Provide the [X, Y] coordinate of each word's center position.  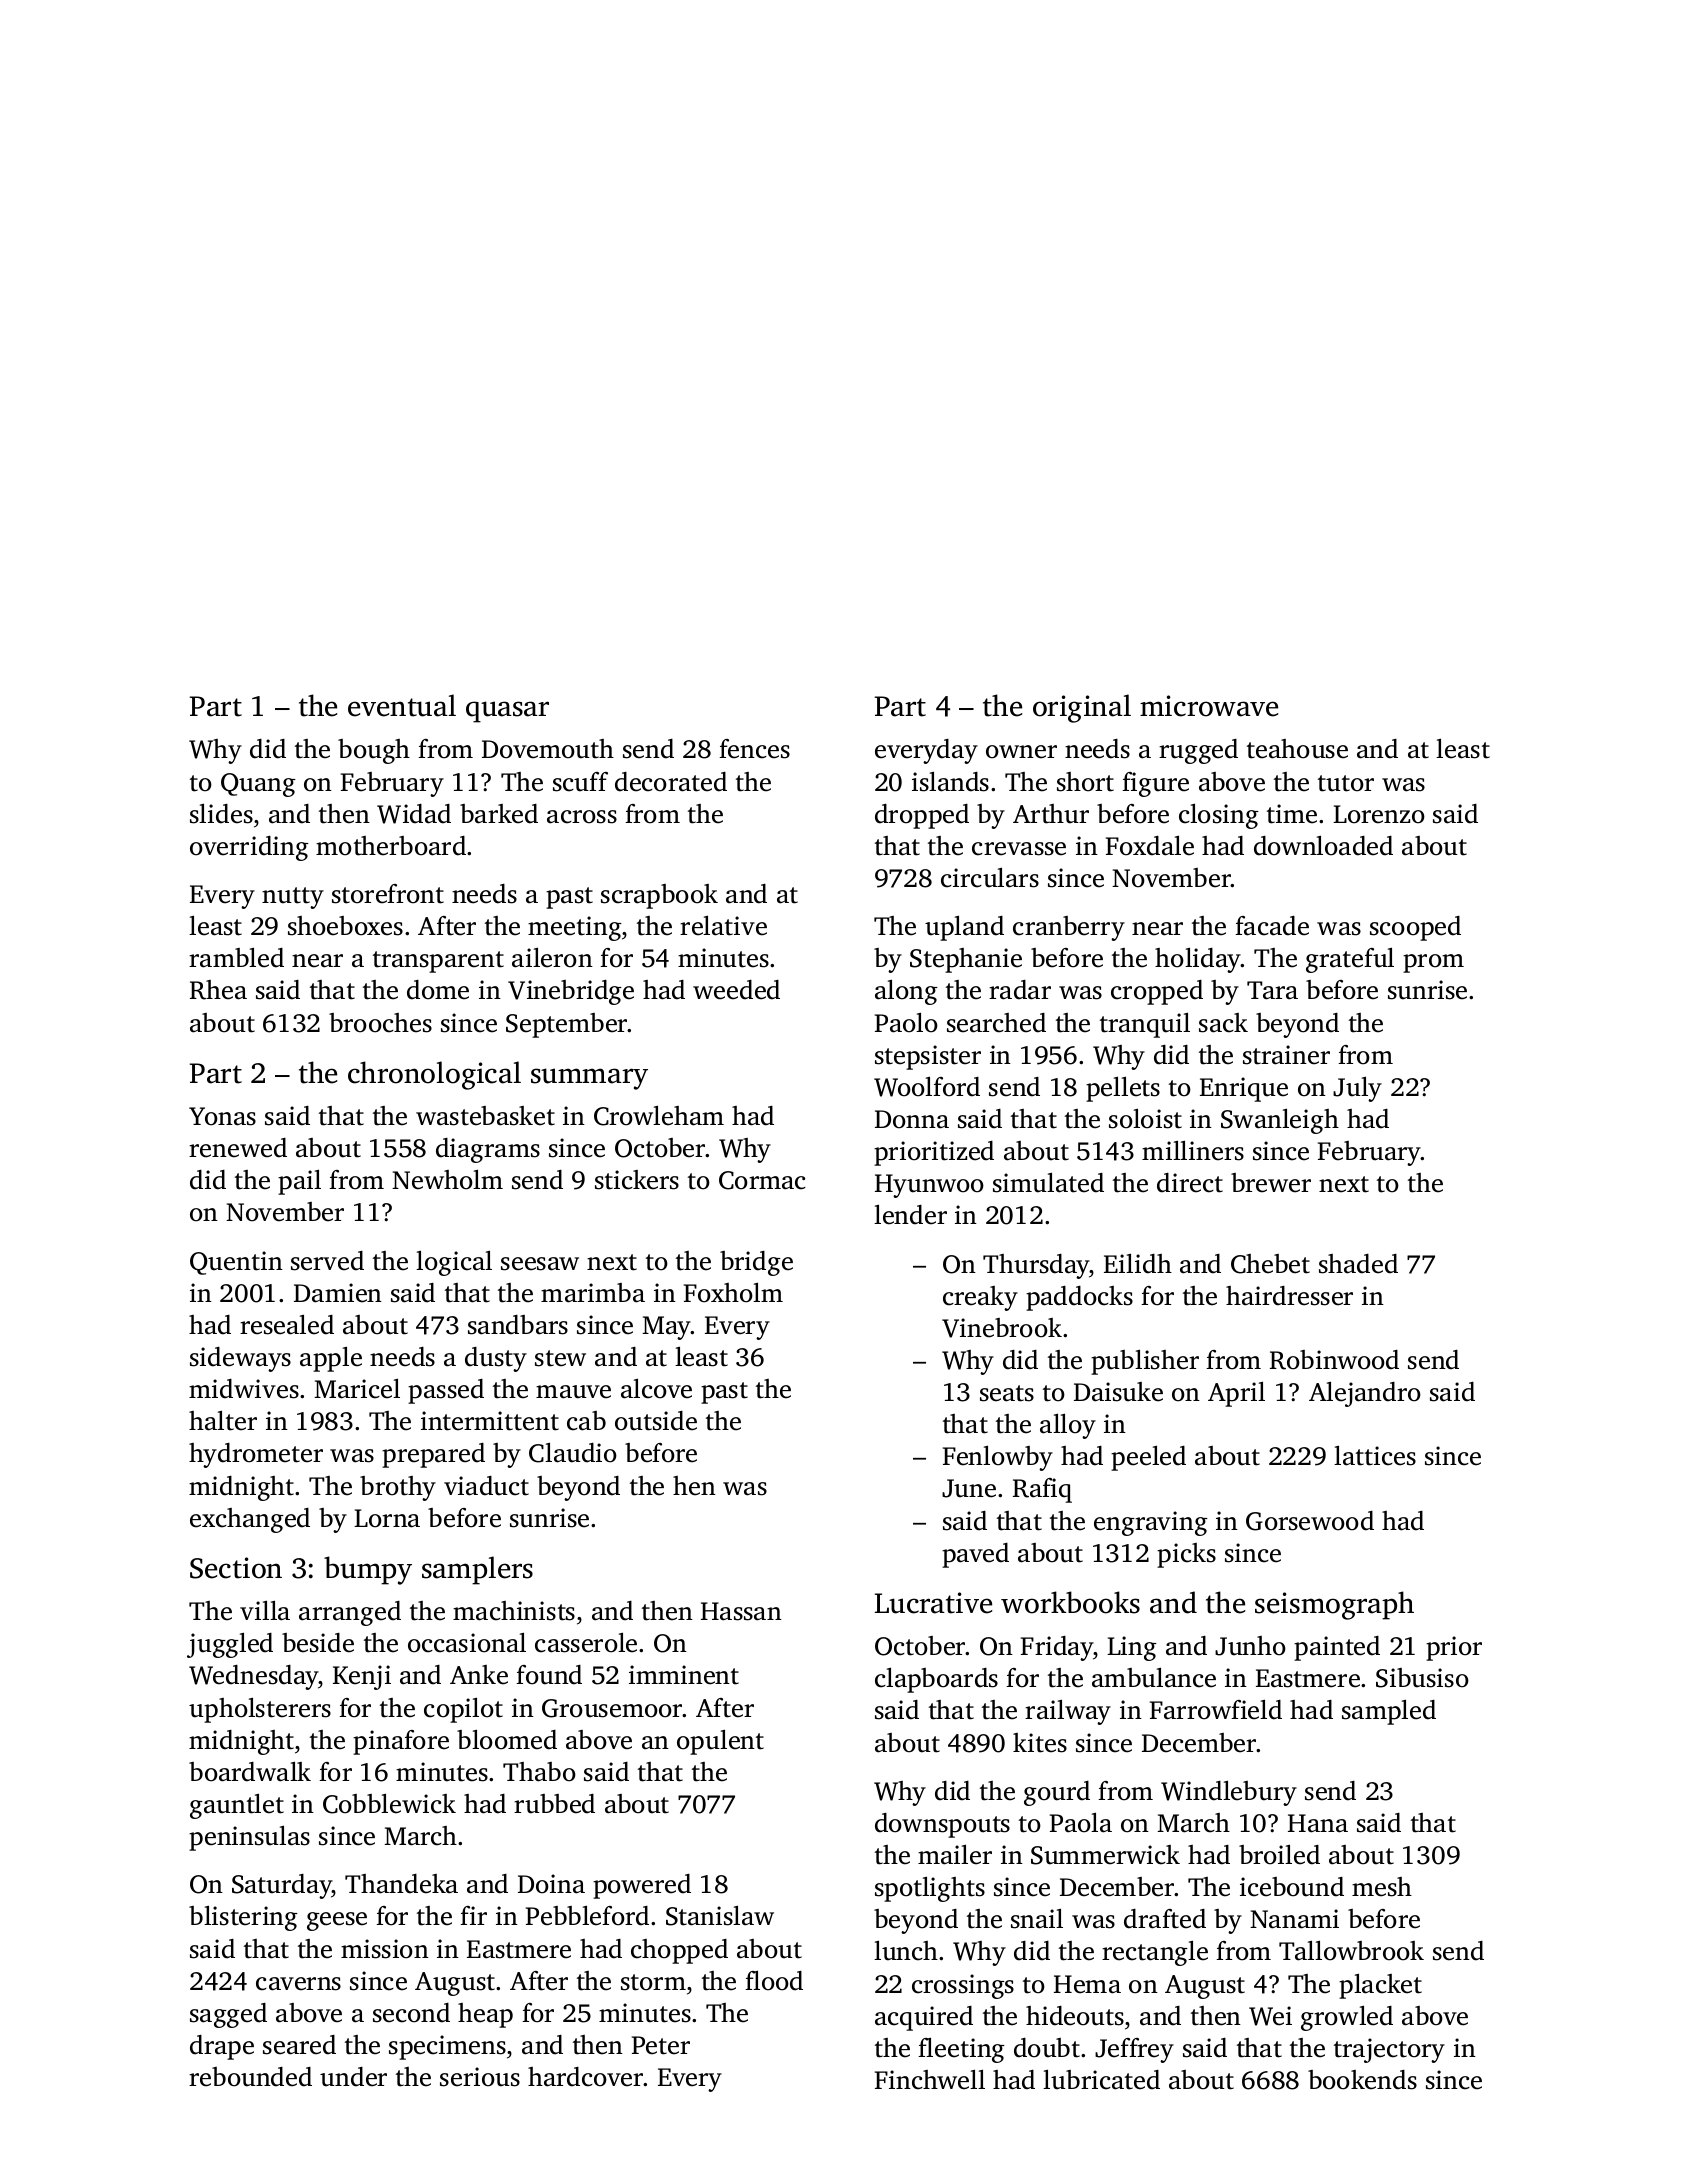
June [969, 1488]
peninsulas [249, 1838]
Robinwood [1334, 1360]
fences [754, 749]
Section [236, 1568]
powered [642, 1886]
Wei [1270, 2016]
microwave [1209, 706]
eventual [402, 705]
